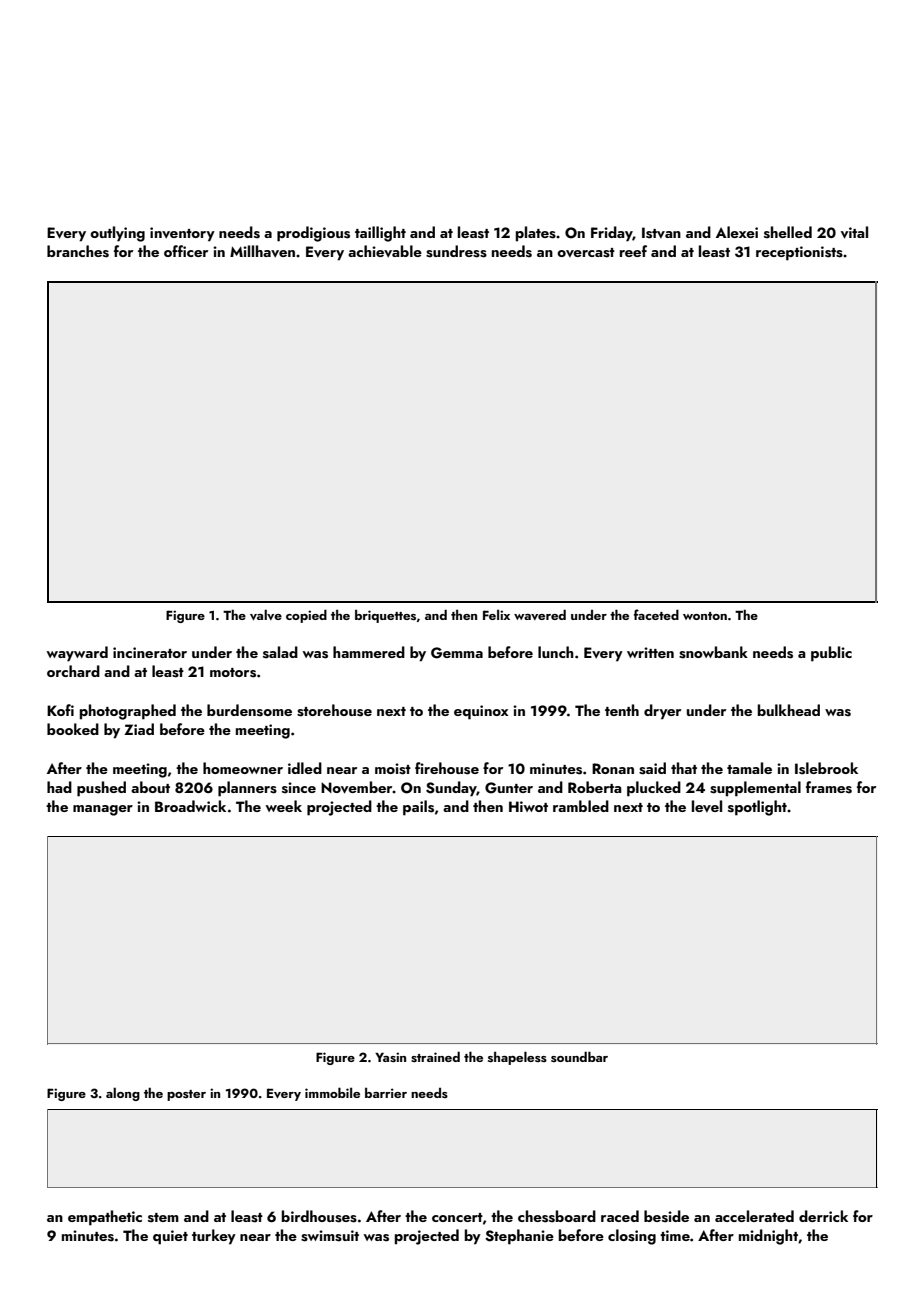  I want to click on soundbar, so click(579, 1056).
